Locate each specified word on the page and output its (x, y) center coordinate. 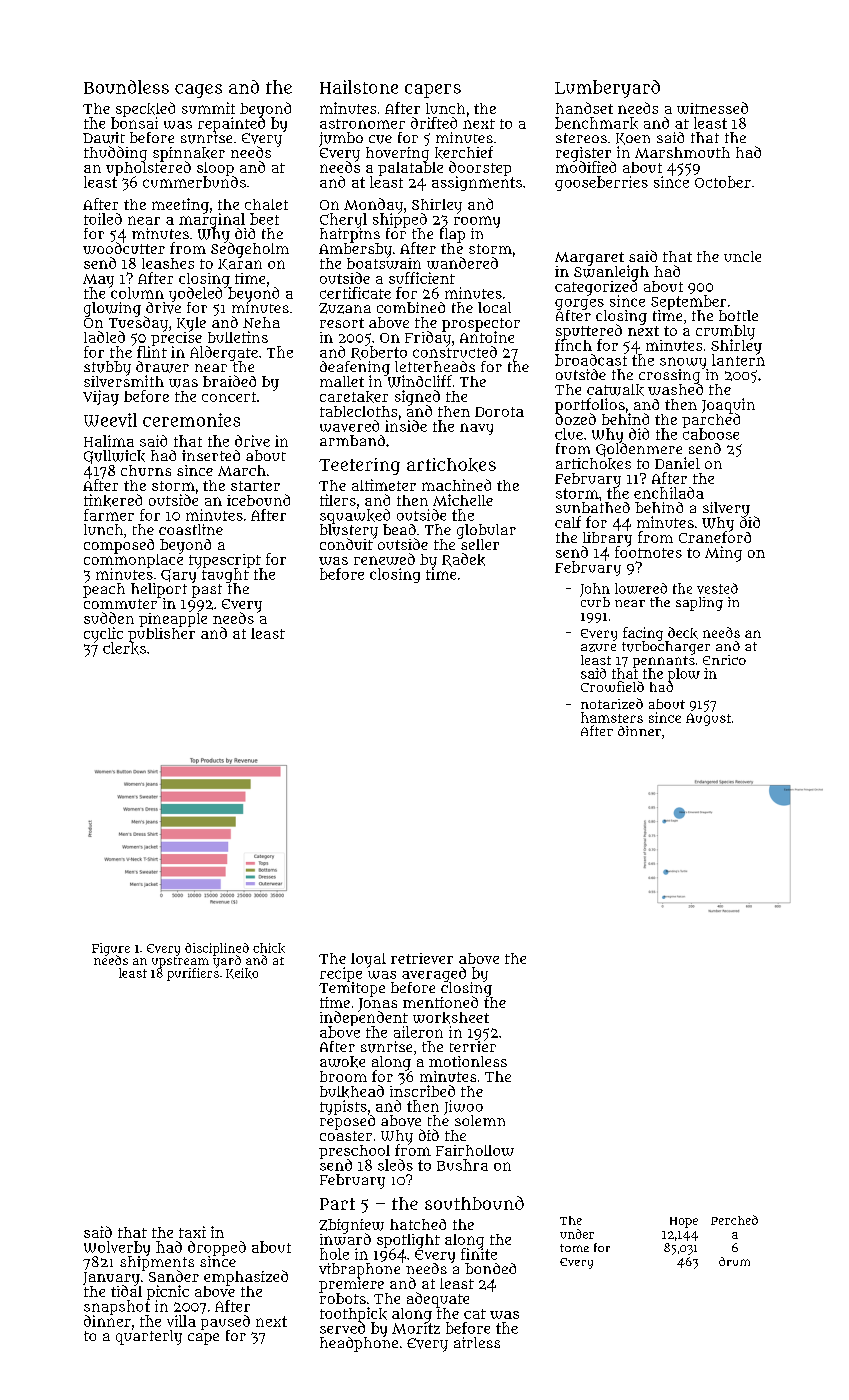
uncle (742, 256)
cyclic (103, 634)
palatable (410, 169)
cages (198, 91)
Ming (723, 554)
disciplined (217, 949)
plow (684, 675)
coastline (191, 529)
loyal (368, 960)
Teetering (359, 466)
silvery (726, 509)
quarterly (149, 1337)
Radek (463, 560)
